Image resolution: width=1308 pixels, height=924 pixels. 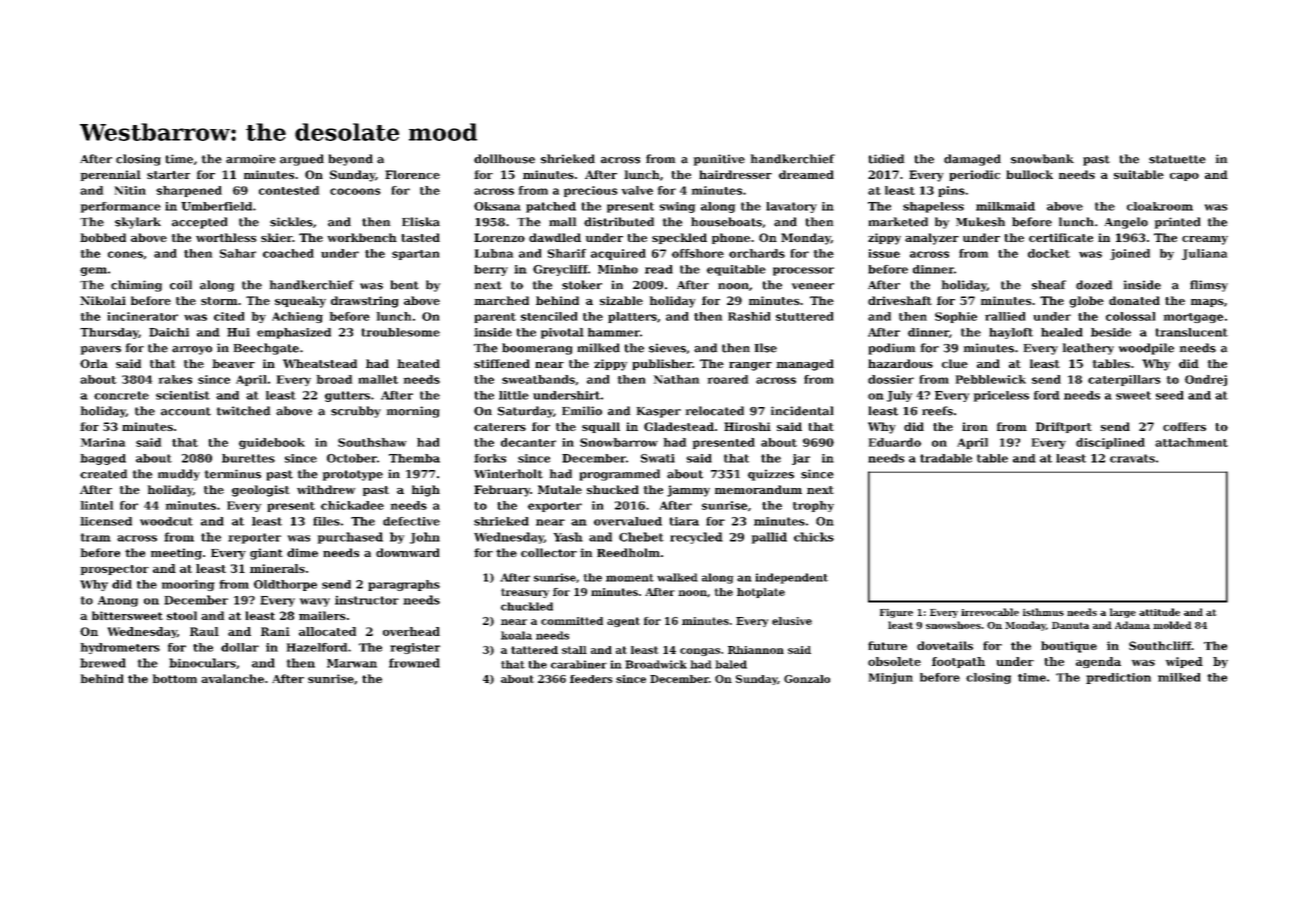 I want to click on irrevocable, so click(x=990, y=612).
